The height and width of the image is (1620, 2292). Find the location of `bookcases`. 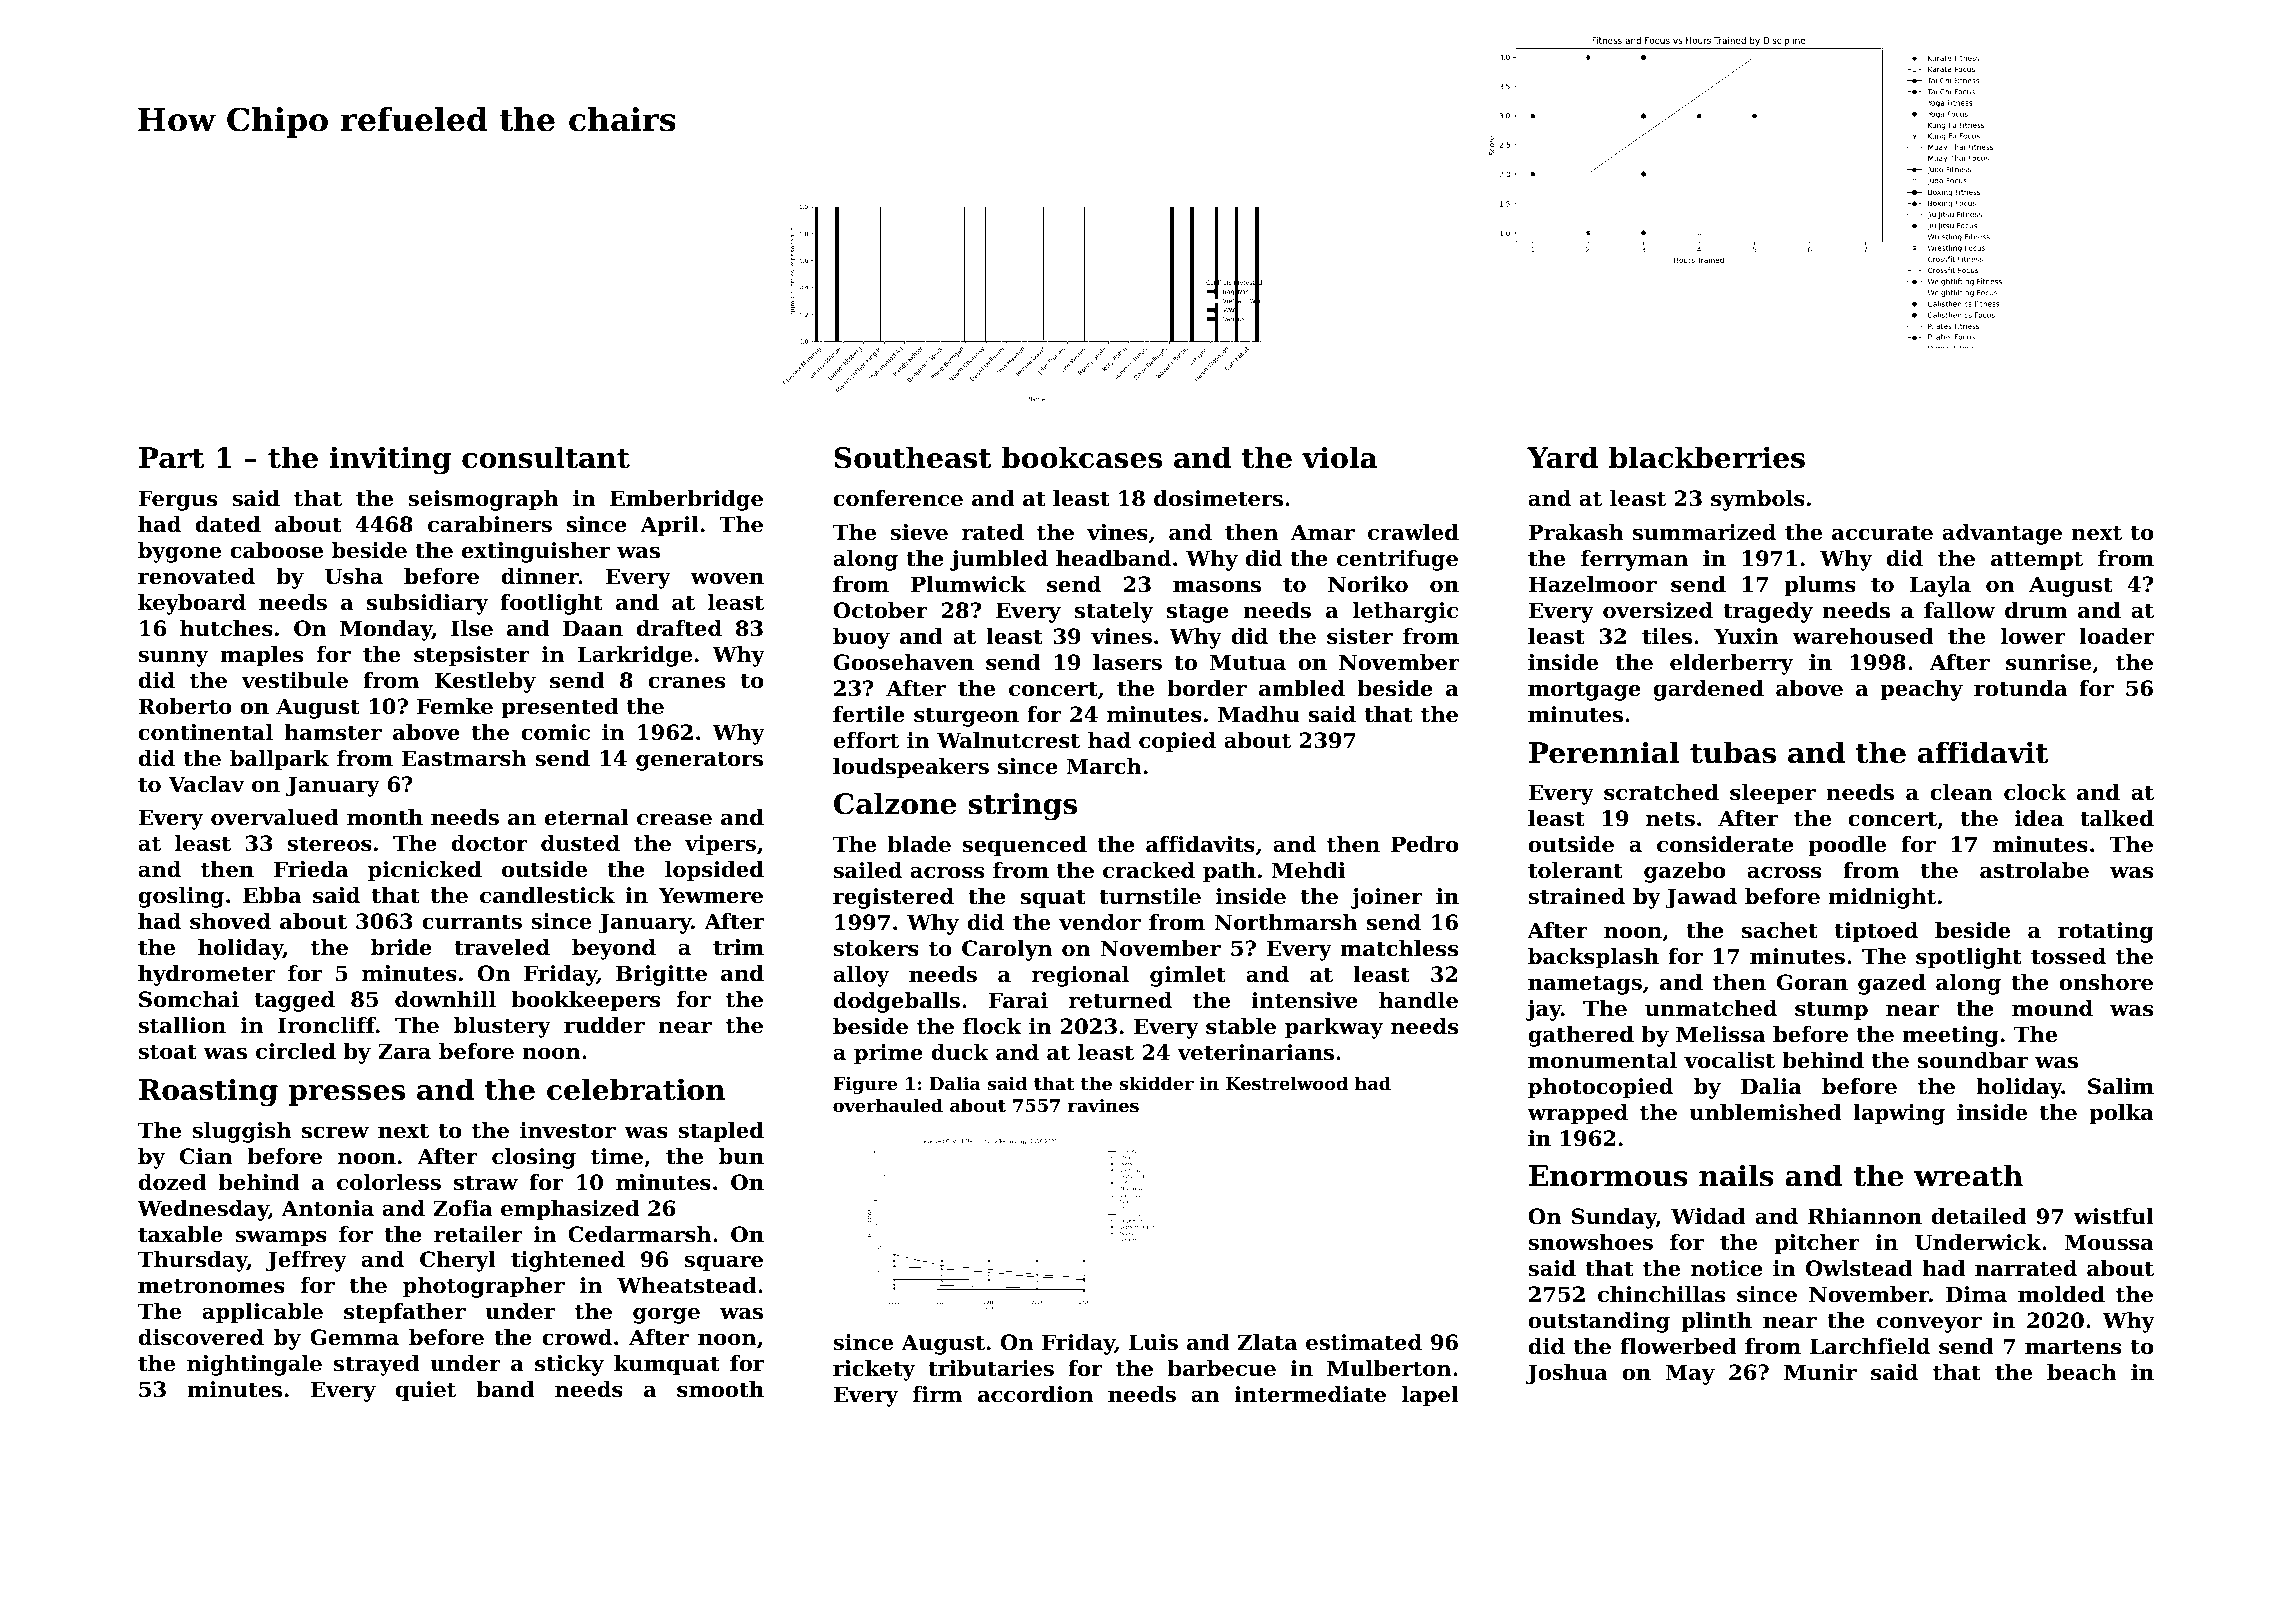

bookcases is located at coordinates (1081, 457).
